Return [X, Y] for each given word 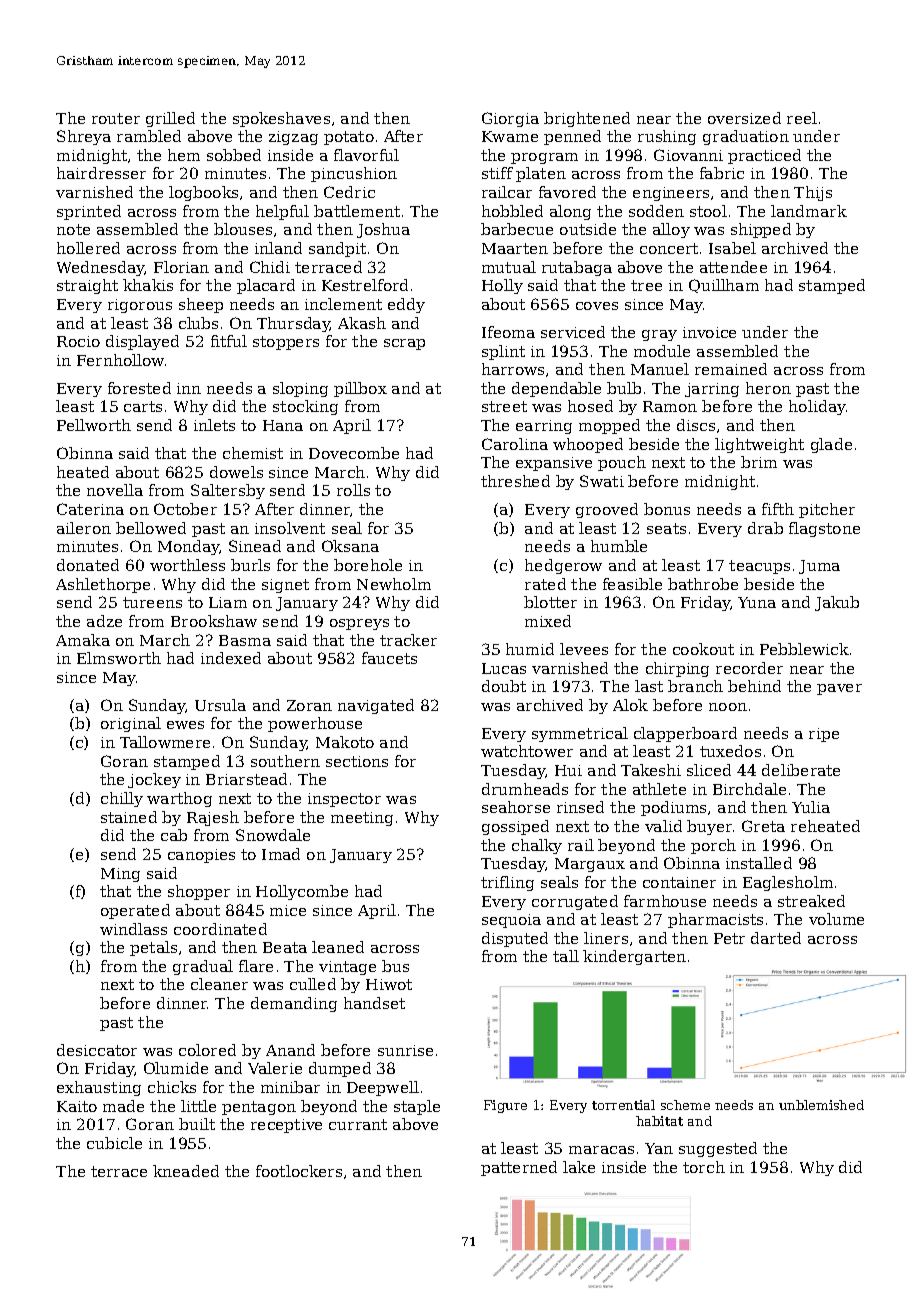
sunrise [405, 1050]
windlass [133, 929]
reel [802, 118]
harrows [513, 369]
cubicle [114, 1143]
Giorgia [510, 119]
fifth [778, 509]
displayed [142, 342]
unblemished [821, 1105]
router [116, 118]
